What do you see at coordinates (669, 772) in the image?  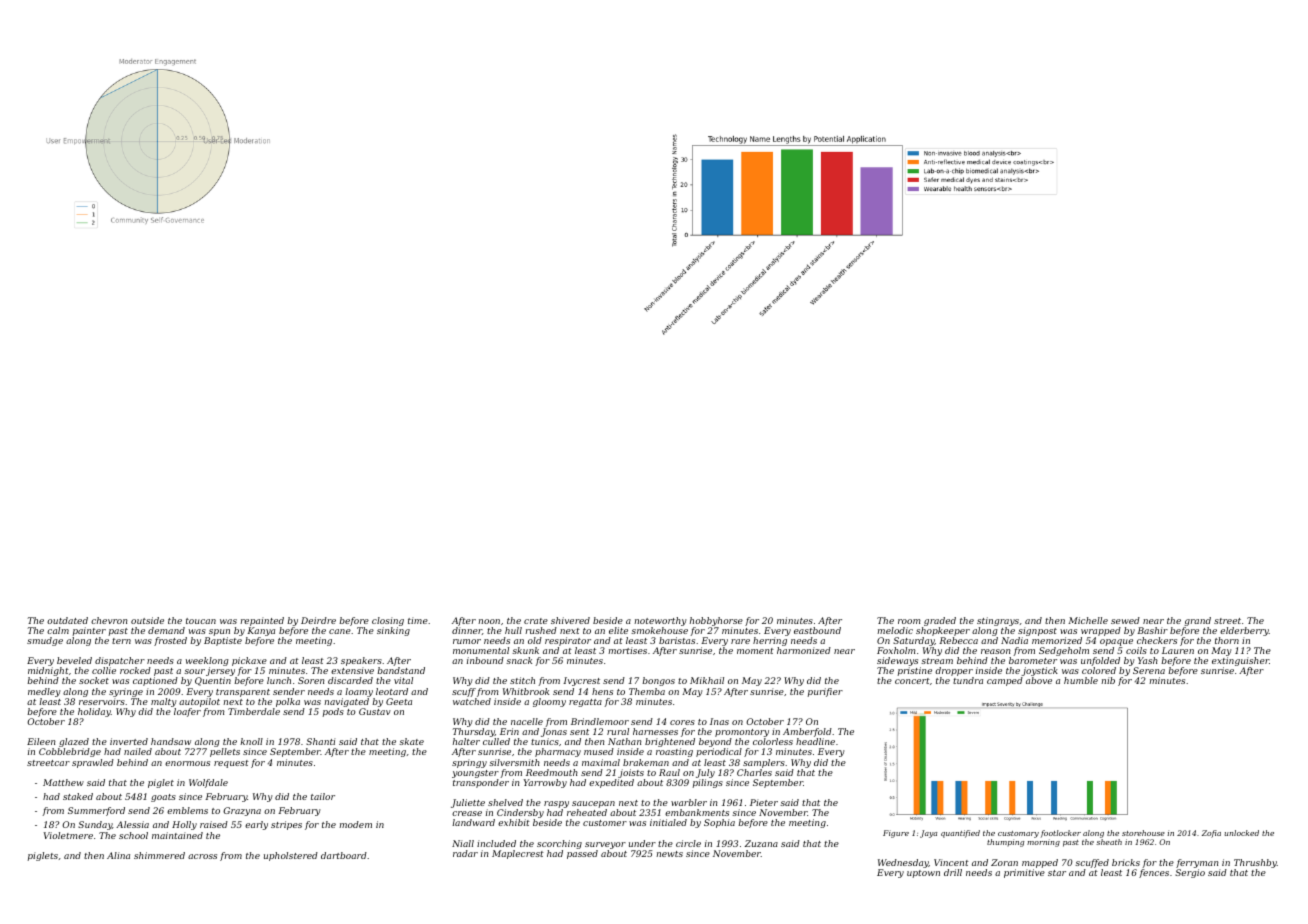 I see `Raul` at bounding box center [669, 772].
